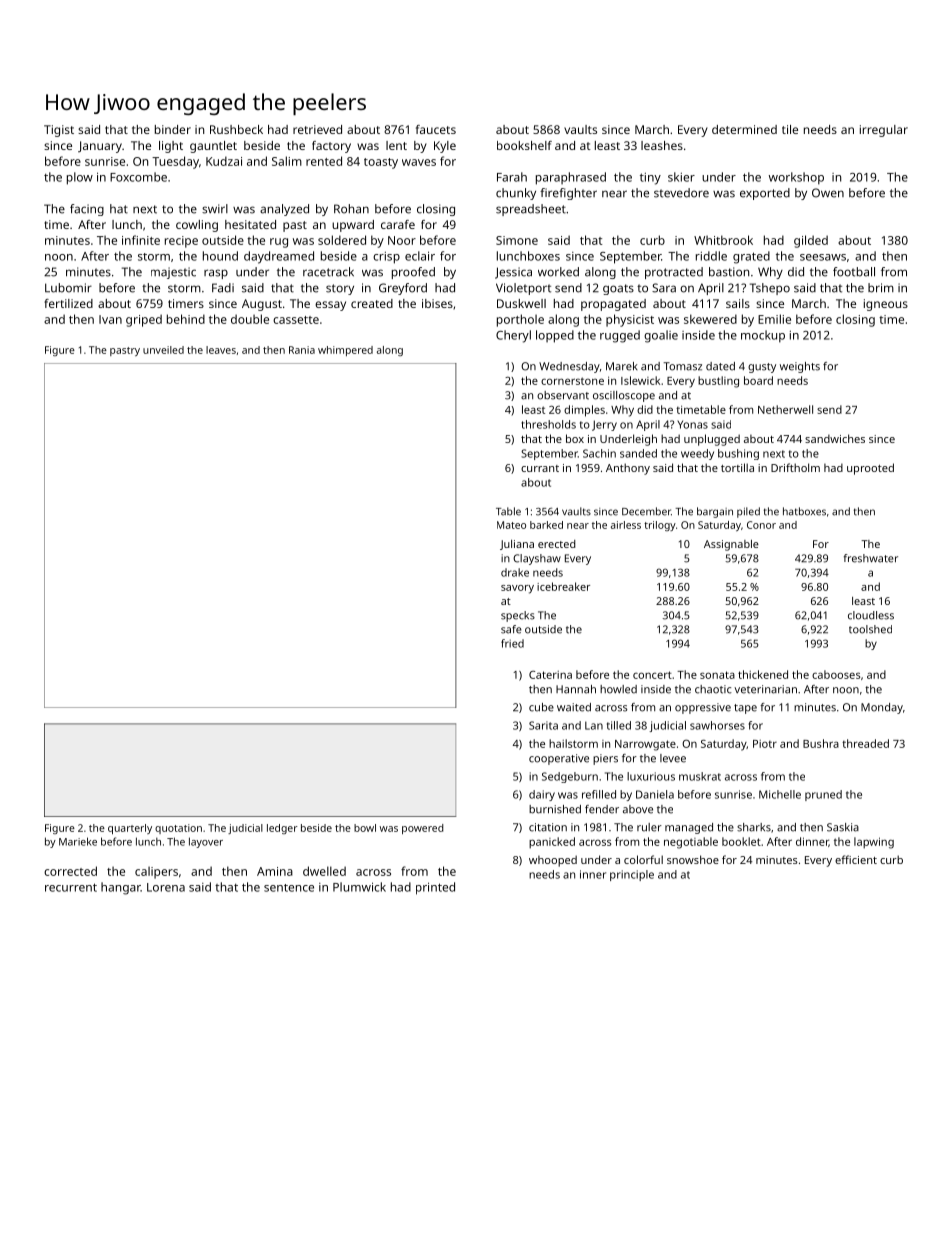 The image size is (952, 1233). What do you see at coordinates (870, 629) in the screenshot?
I see `toolshed` at bounding box center [870, 629].
